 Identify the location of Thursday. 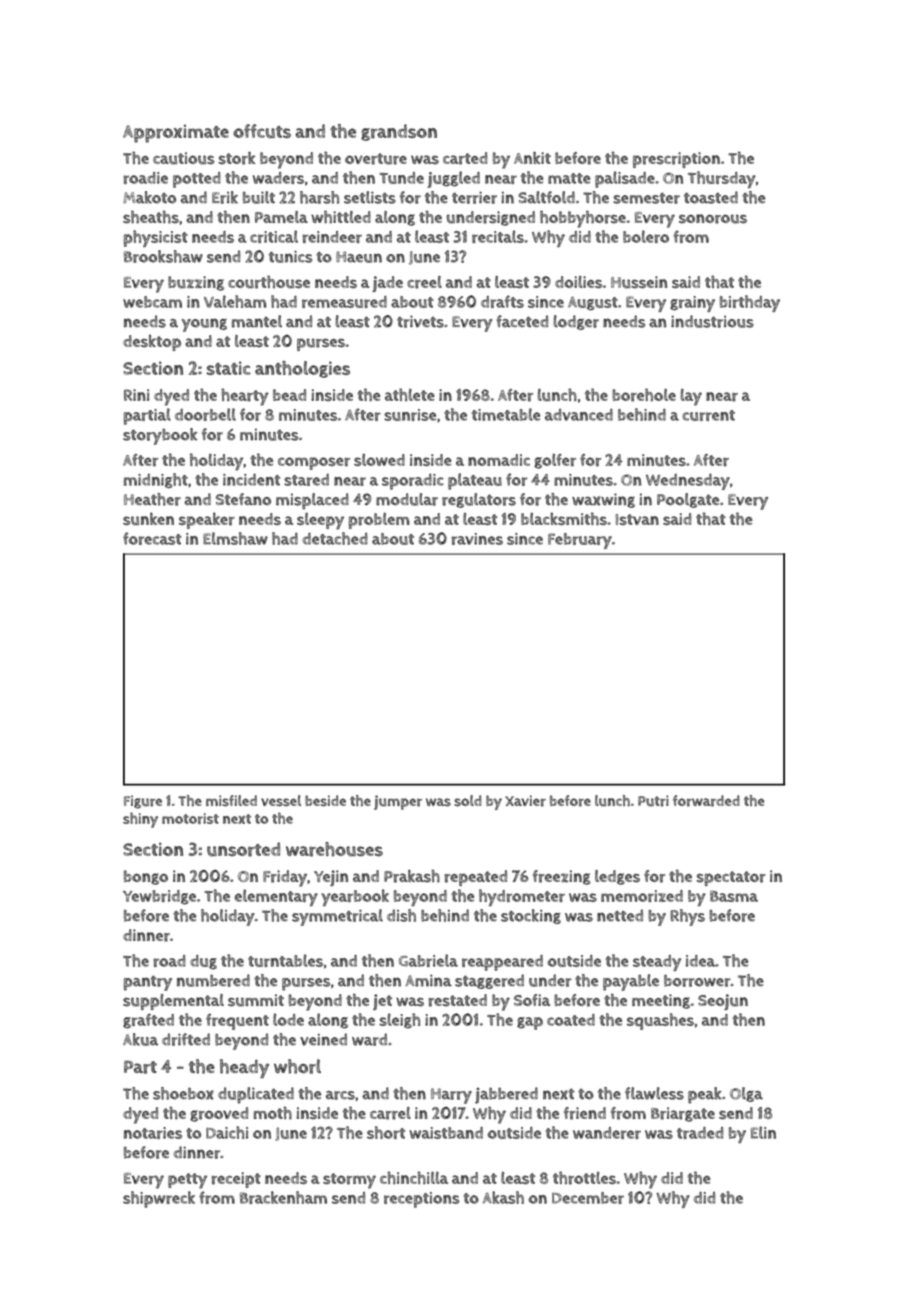
(722, 179).
